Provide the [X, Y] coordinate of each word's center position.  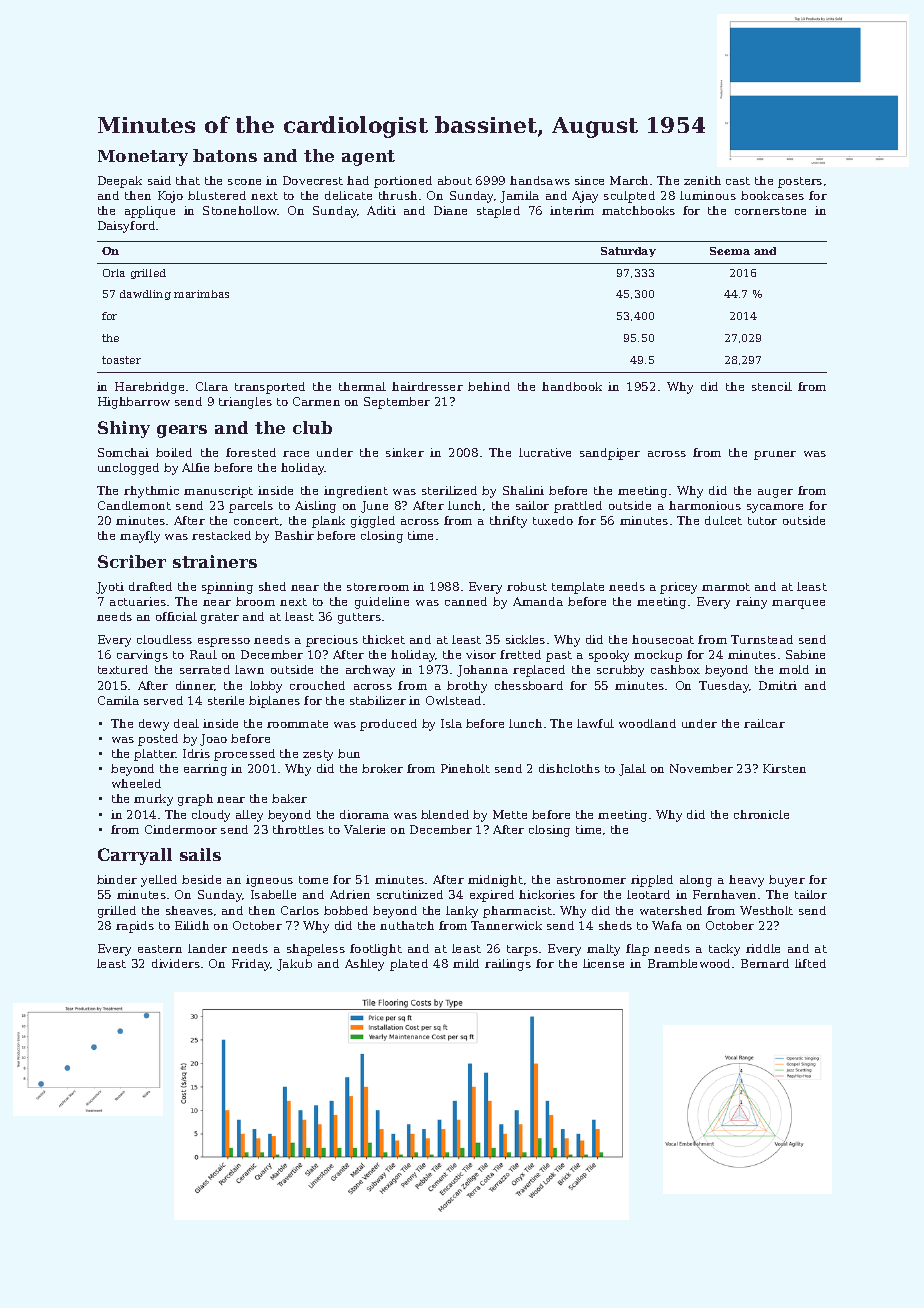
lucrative [545, 452]
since [589, 180]
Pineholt [465, 768]
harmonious [705, 505]
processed [244, 755]
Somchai [123, 452]
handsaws [540, 180]
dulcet [723, 520]
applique [150, 212]
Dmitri [778, 685]
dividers [176, 963]
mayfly [140, 537]
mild [466, 963]
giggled [373, 522]
